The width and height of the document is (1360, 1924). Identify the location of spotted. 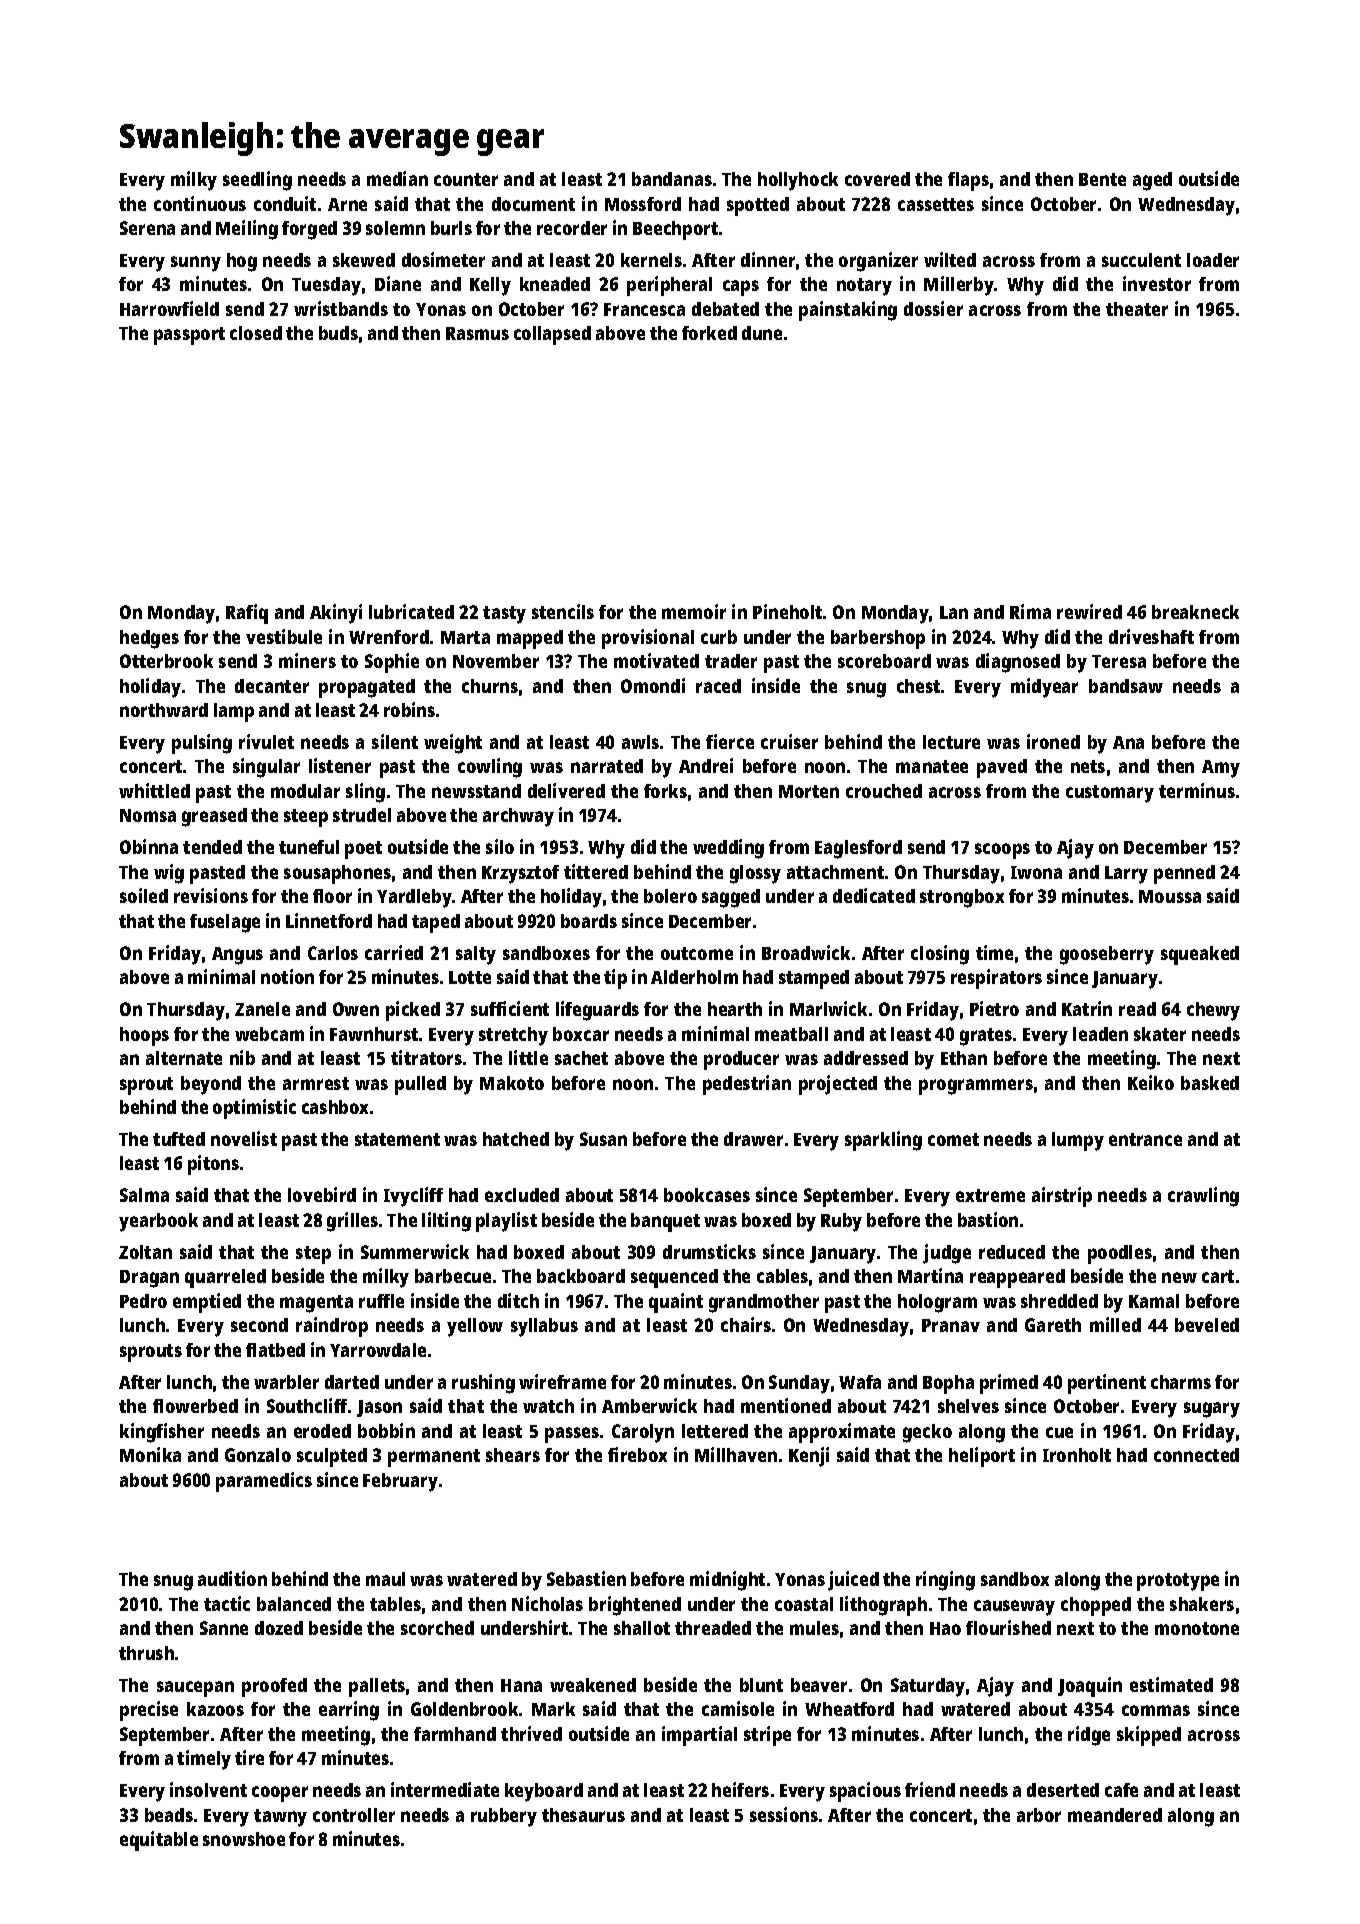
(758, 206).
